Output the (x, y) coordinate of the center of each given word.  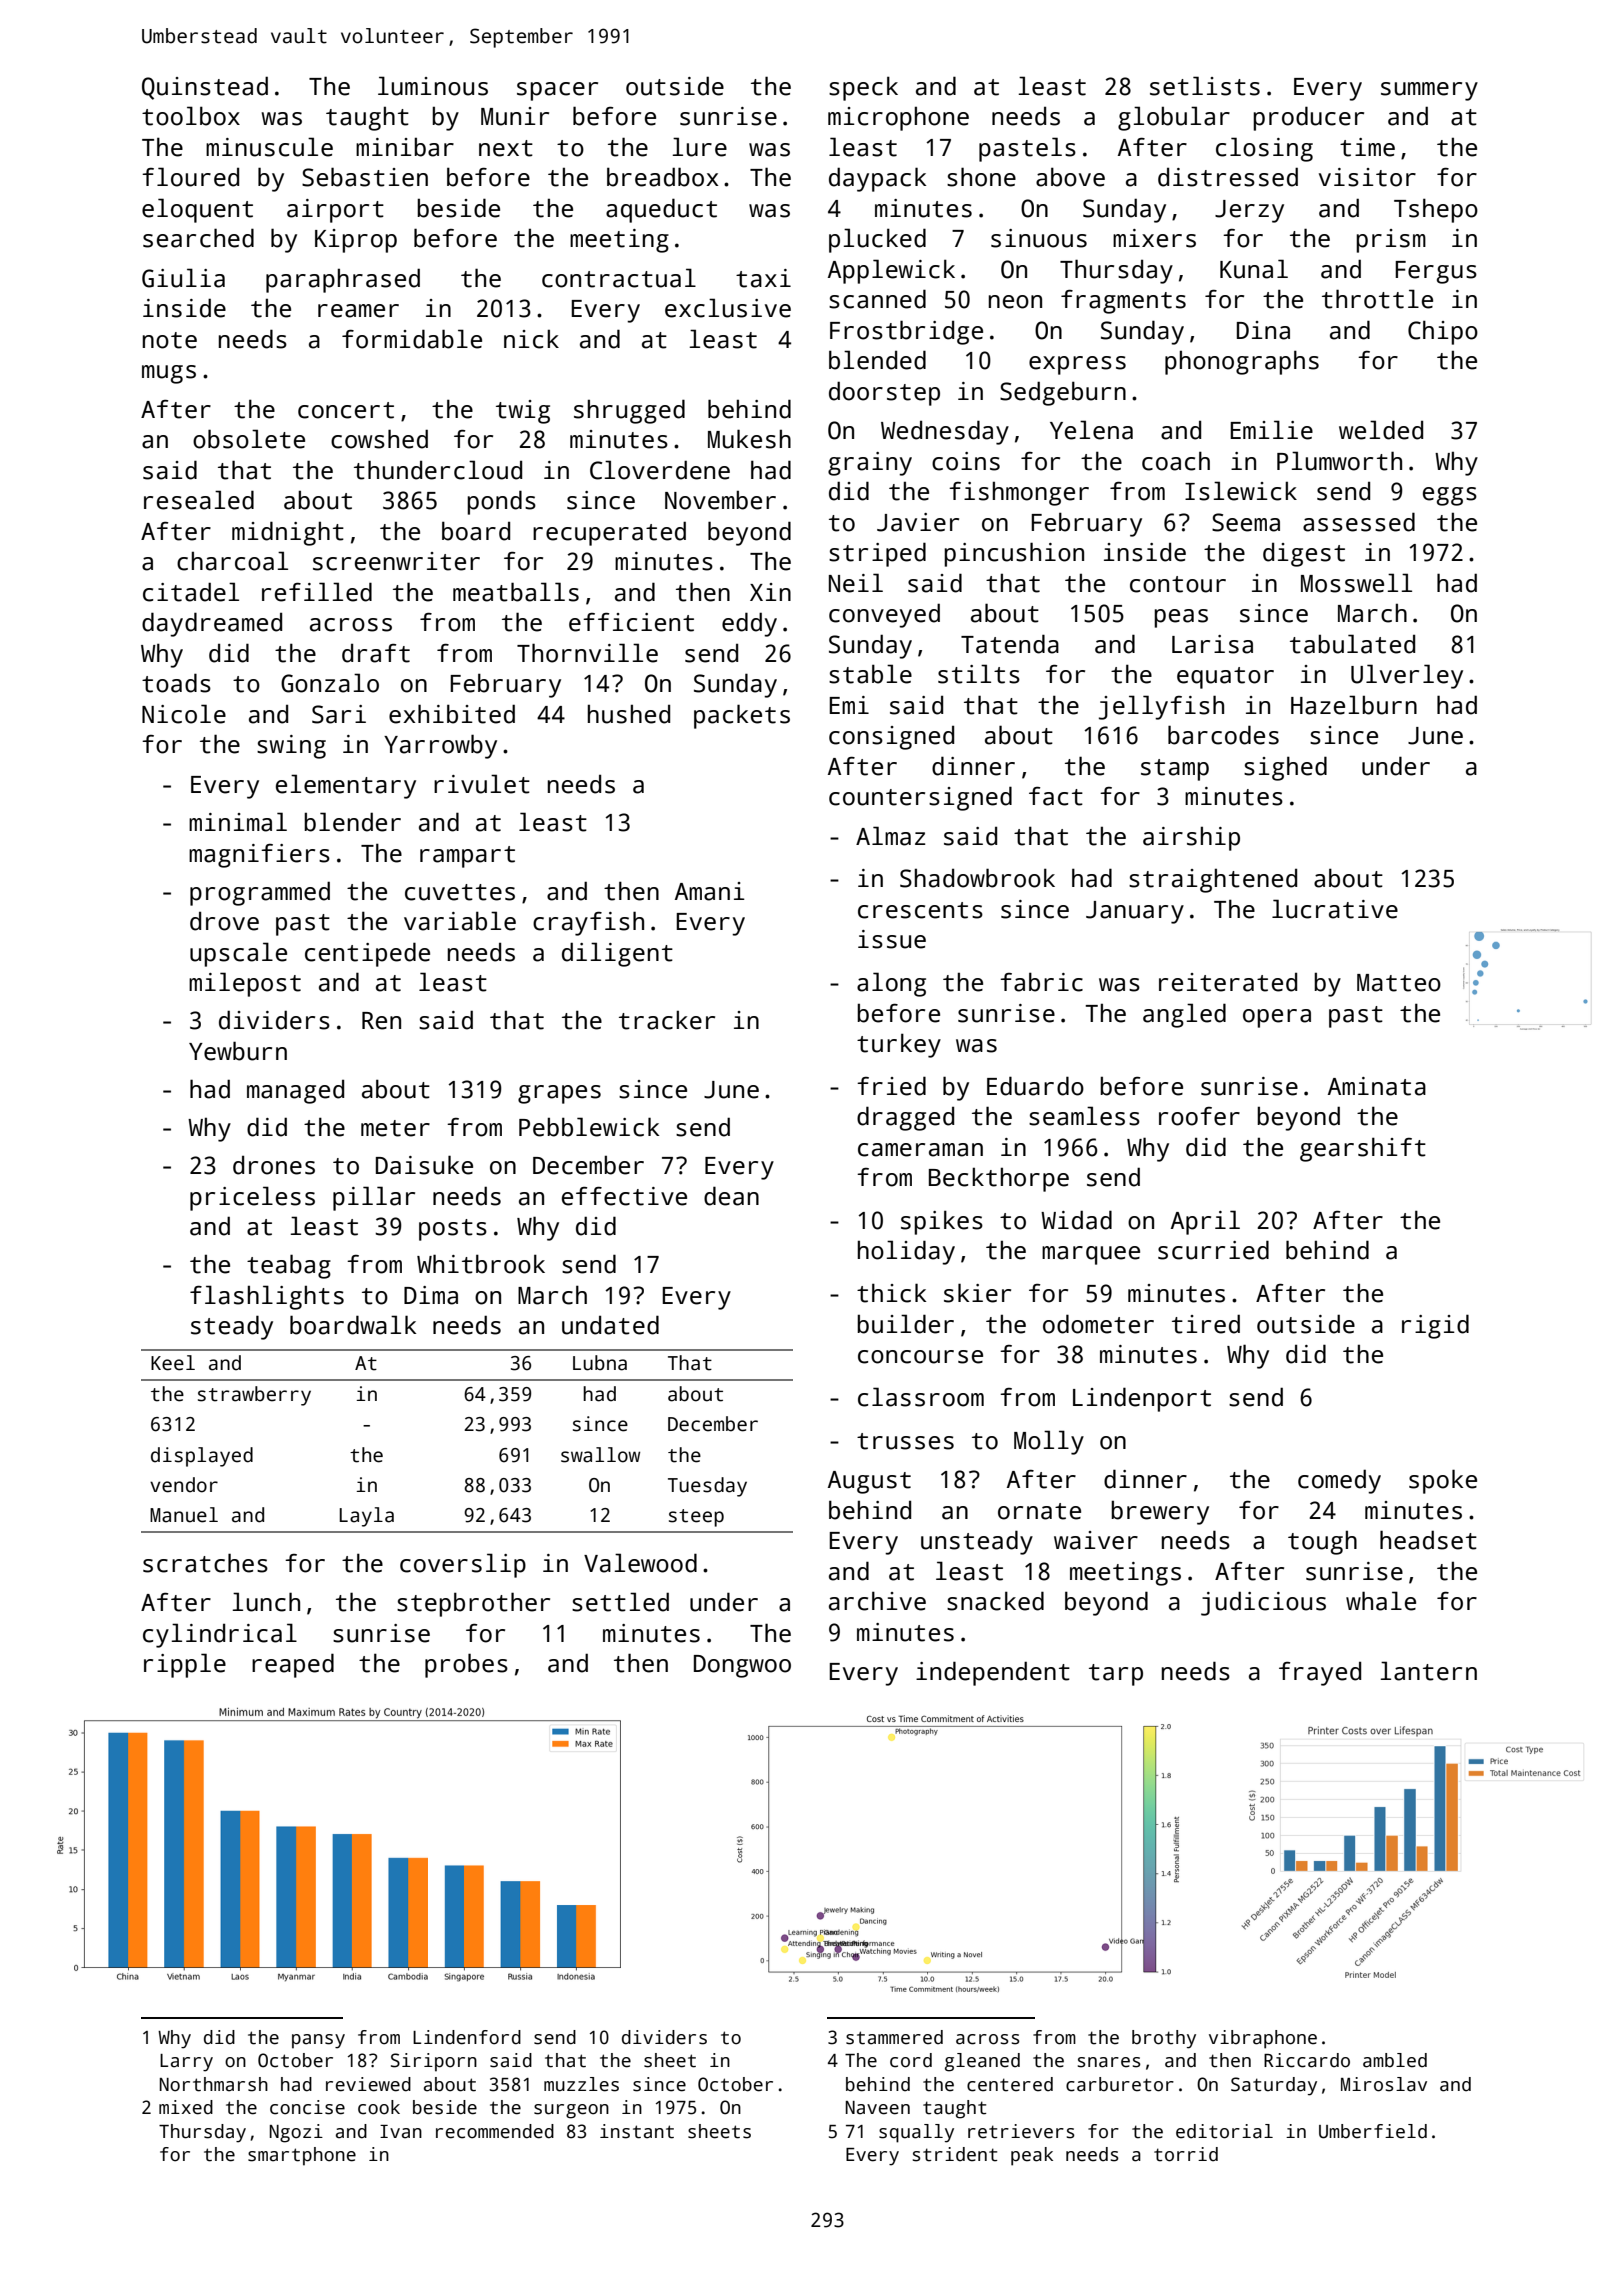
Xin (770, 592)
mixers (1154, 238)
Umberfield (1373, 2131)
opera (1277, 1018)
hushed (629, 714)
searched (198, 238)
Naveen (878, 2108)
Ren (381, 1021)
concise (307, 2107)
